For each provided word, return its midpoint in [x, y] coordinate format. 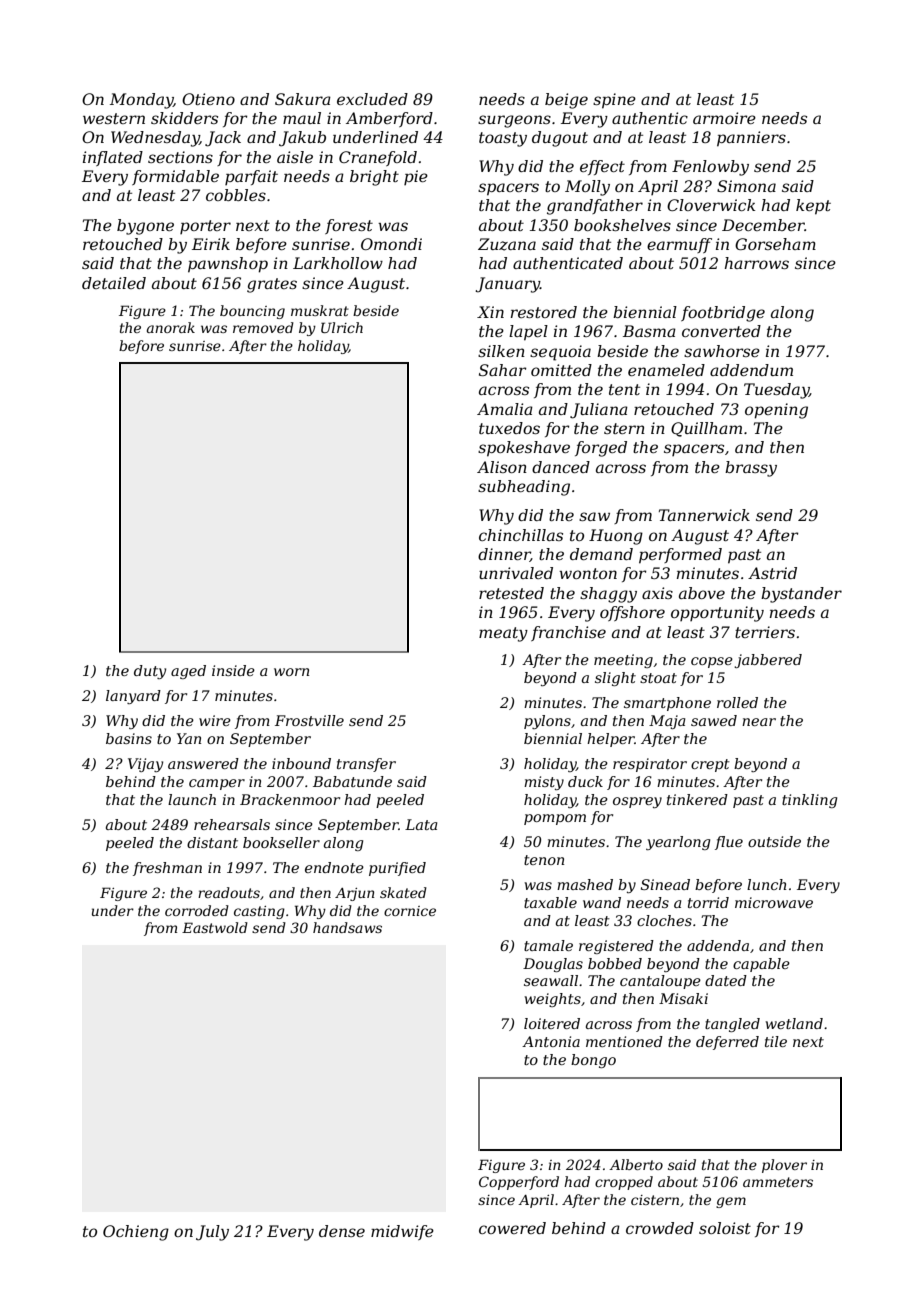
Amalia [505, 409]
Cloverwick [711, 205]
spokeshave [524, 449]
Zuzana [507, 244]
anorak [171, 327]
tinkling [809, 801]
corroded [197, 910]
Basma [649, 331]
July [212, 1233]
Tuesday [776, 391]
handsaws [347, 927]
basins [129, 738]
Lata [421, 824]
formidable [175, 177]
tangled [732, 1025]
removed [263, 327]
